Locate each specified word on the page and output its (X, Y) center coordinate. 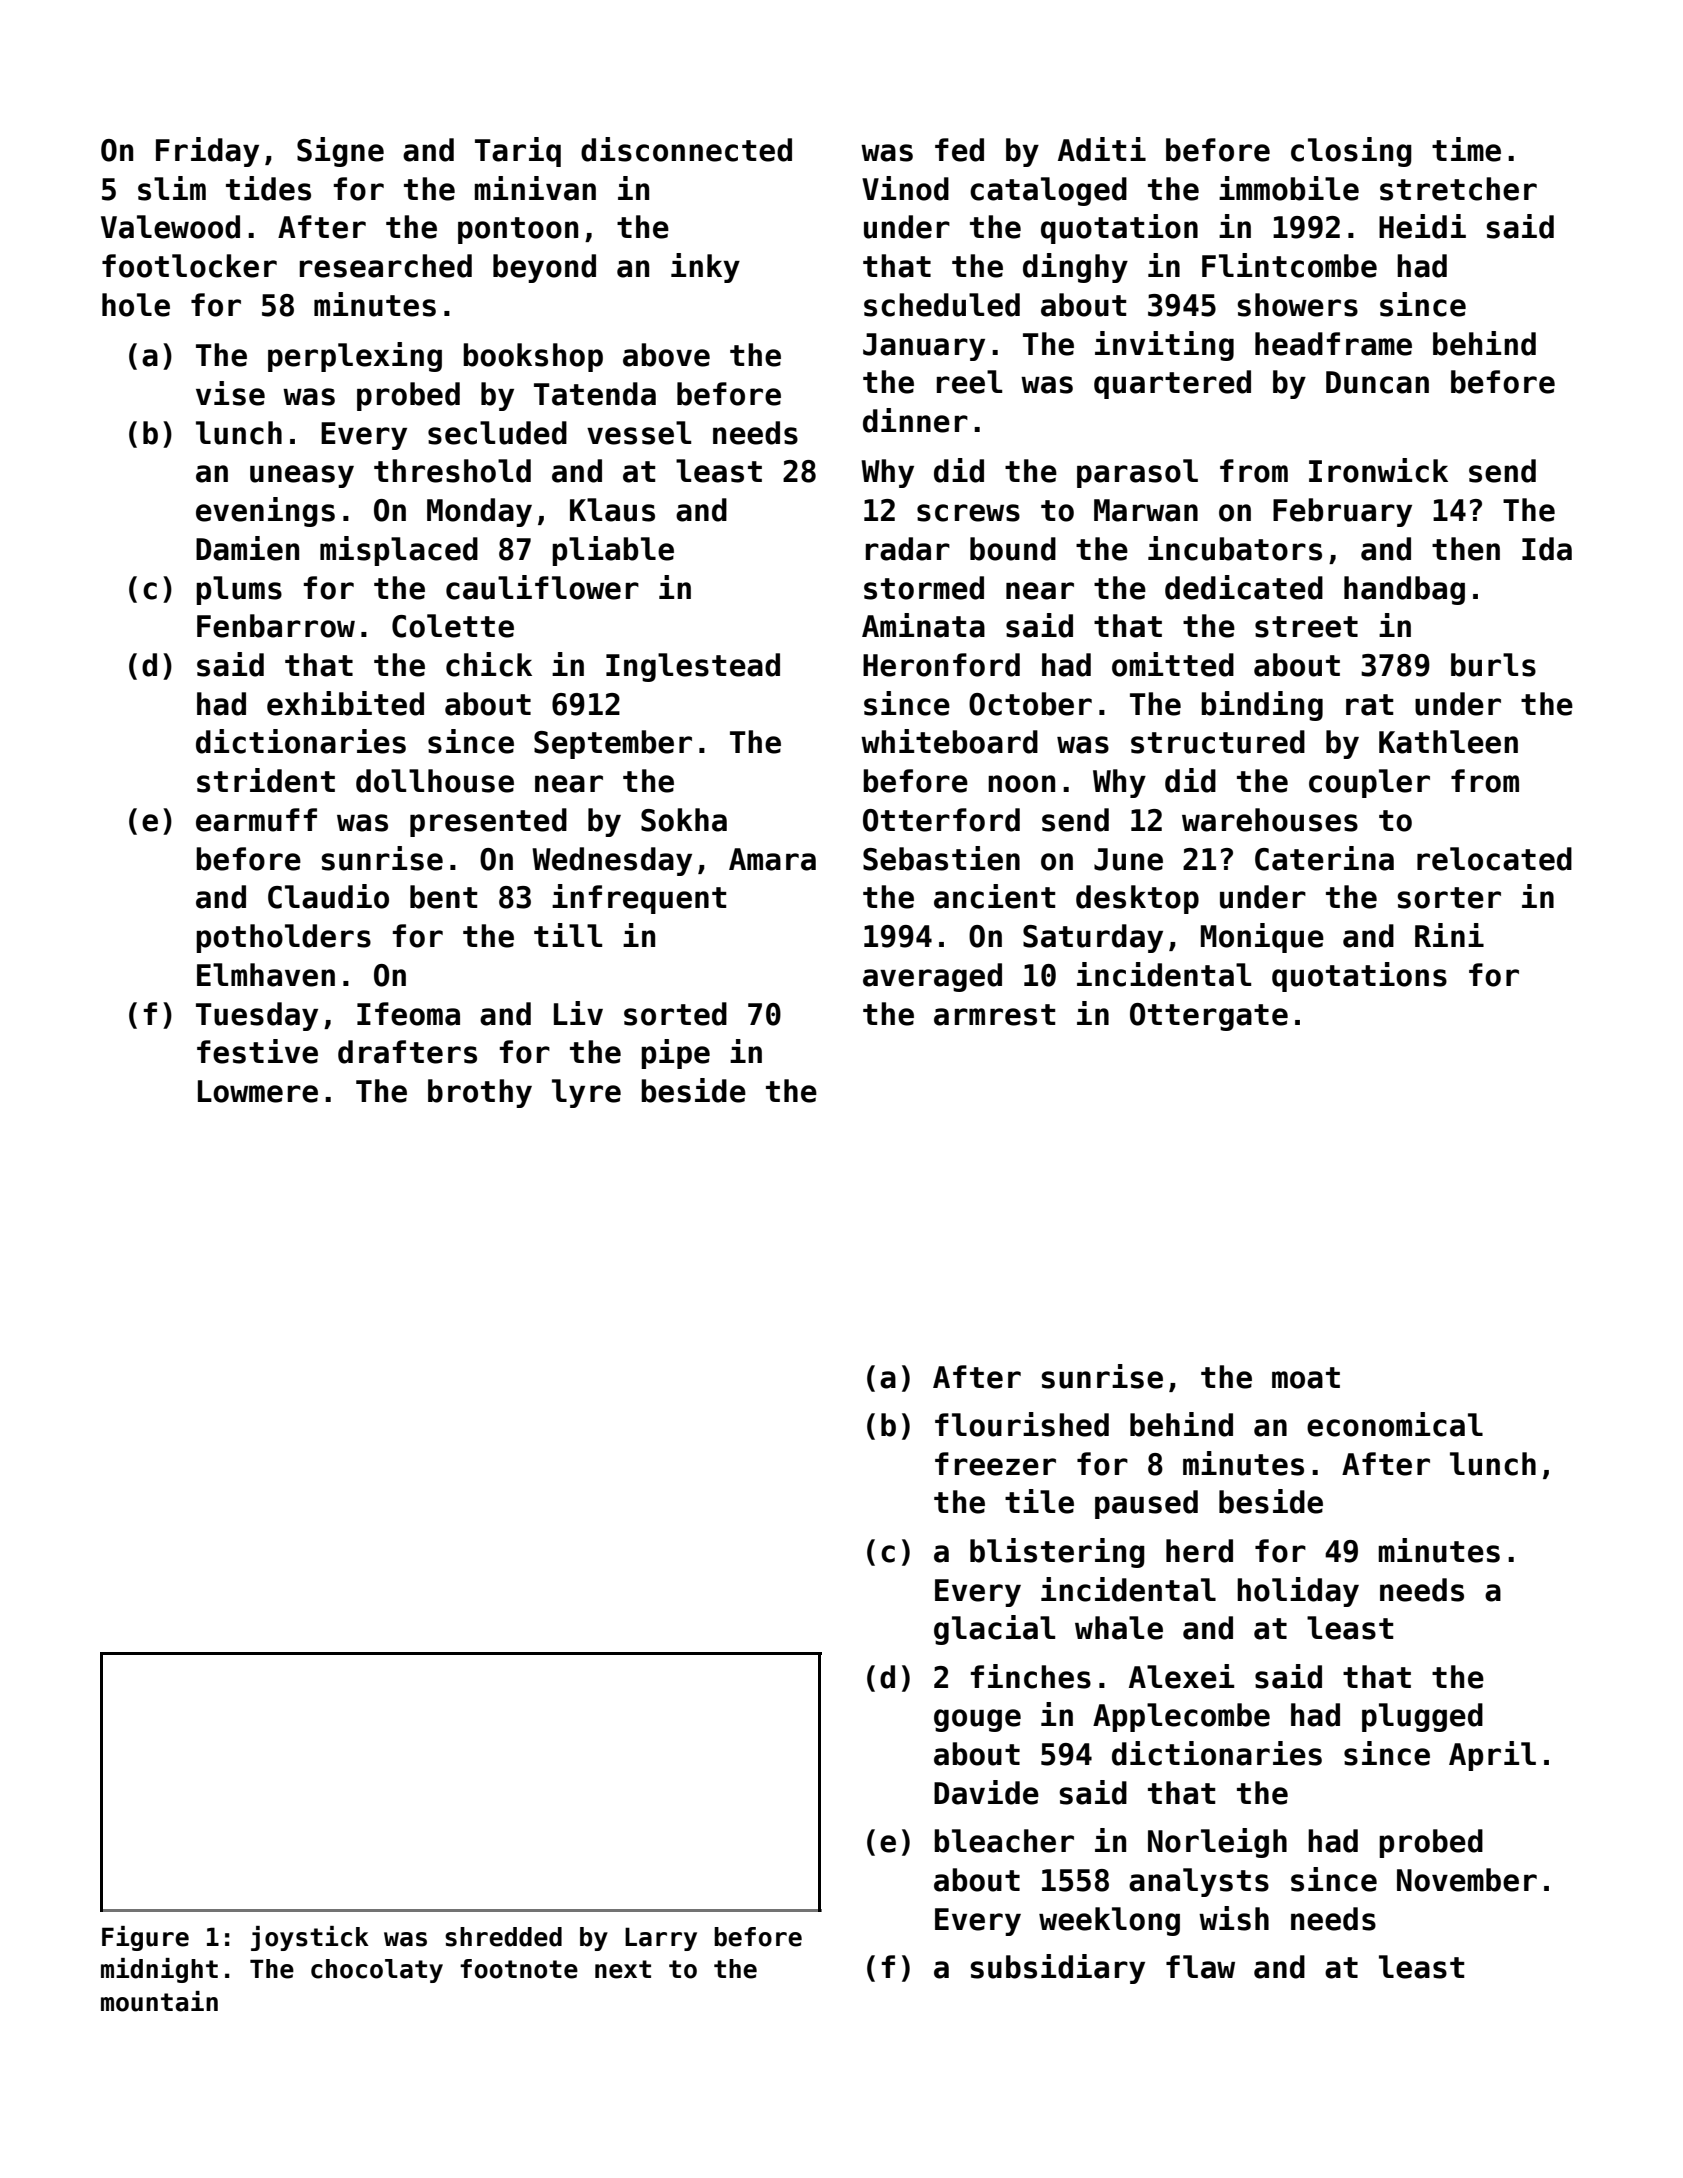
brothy (480, 1093)
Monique (1262, 938)
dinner (915, 420)
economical (1395, 1424)
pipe (675, 1054)
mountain (159, 2001)
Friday (207, 152)
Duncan (1377, 382)
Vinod (905, 188)
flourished (1022, 1424)
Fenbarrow (276, 626)
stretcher (1458, 189)
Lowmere (258, 1091)
